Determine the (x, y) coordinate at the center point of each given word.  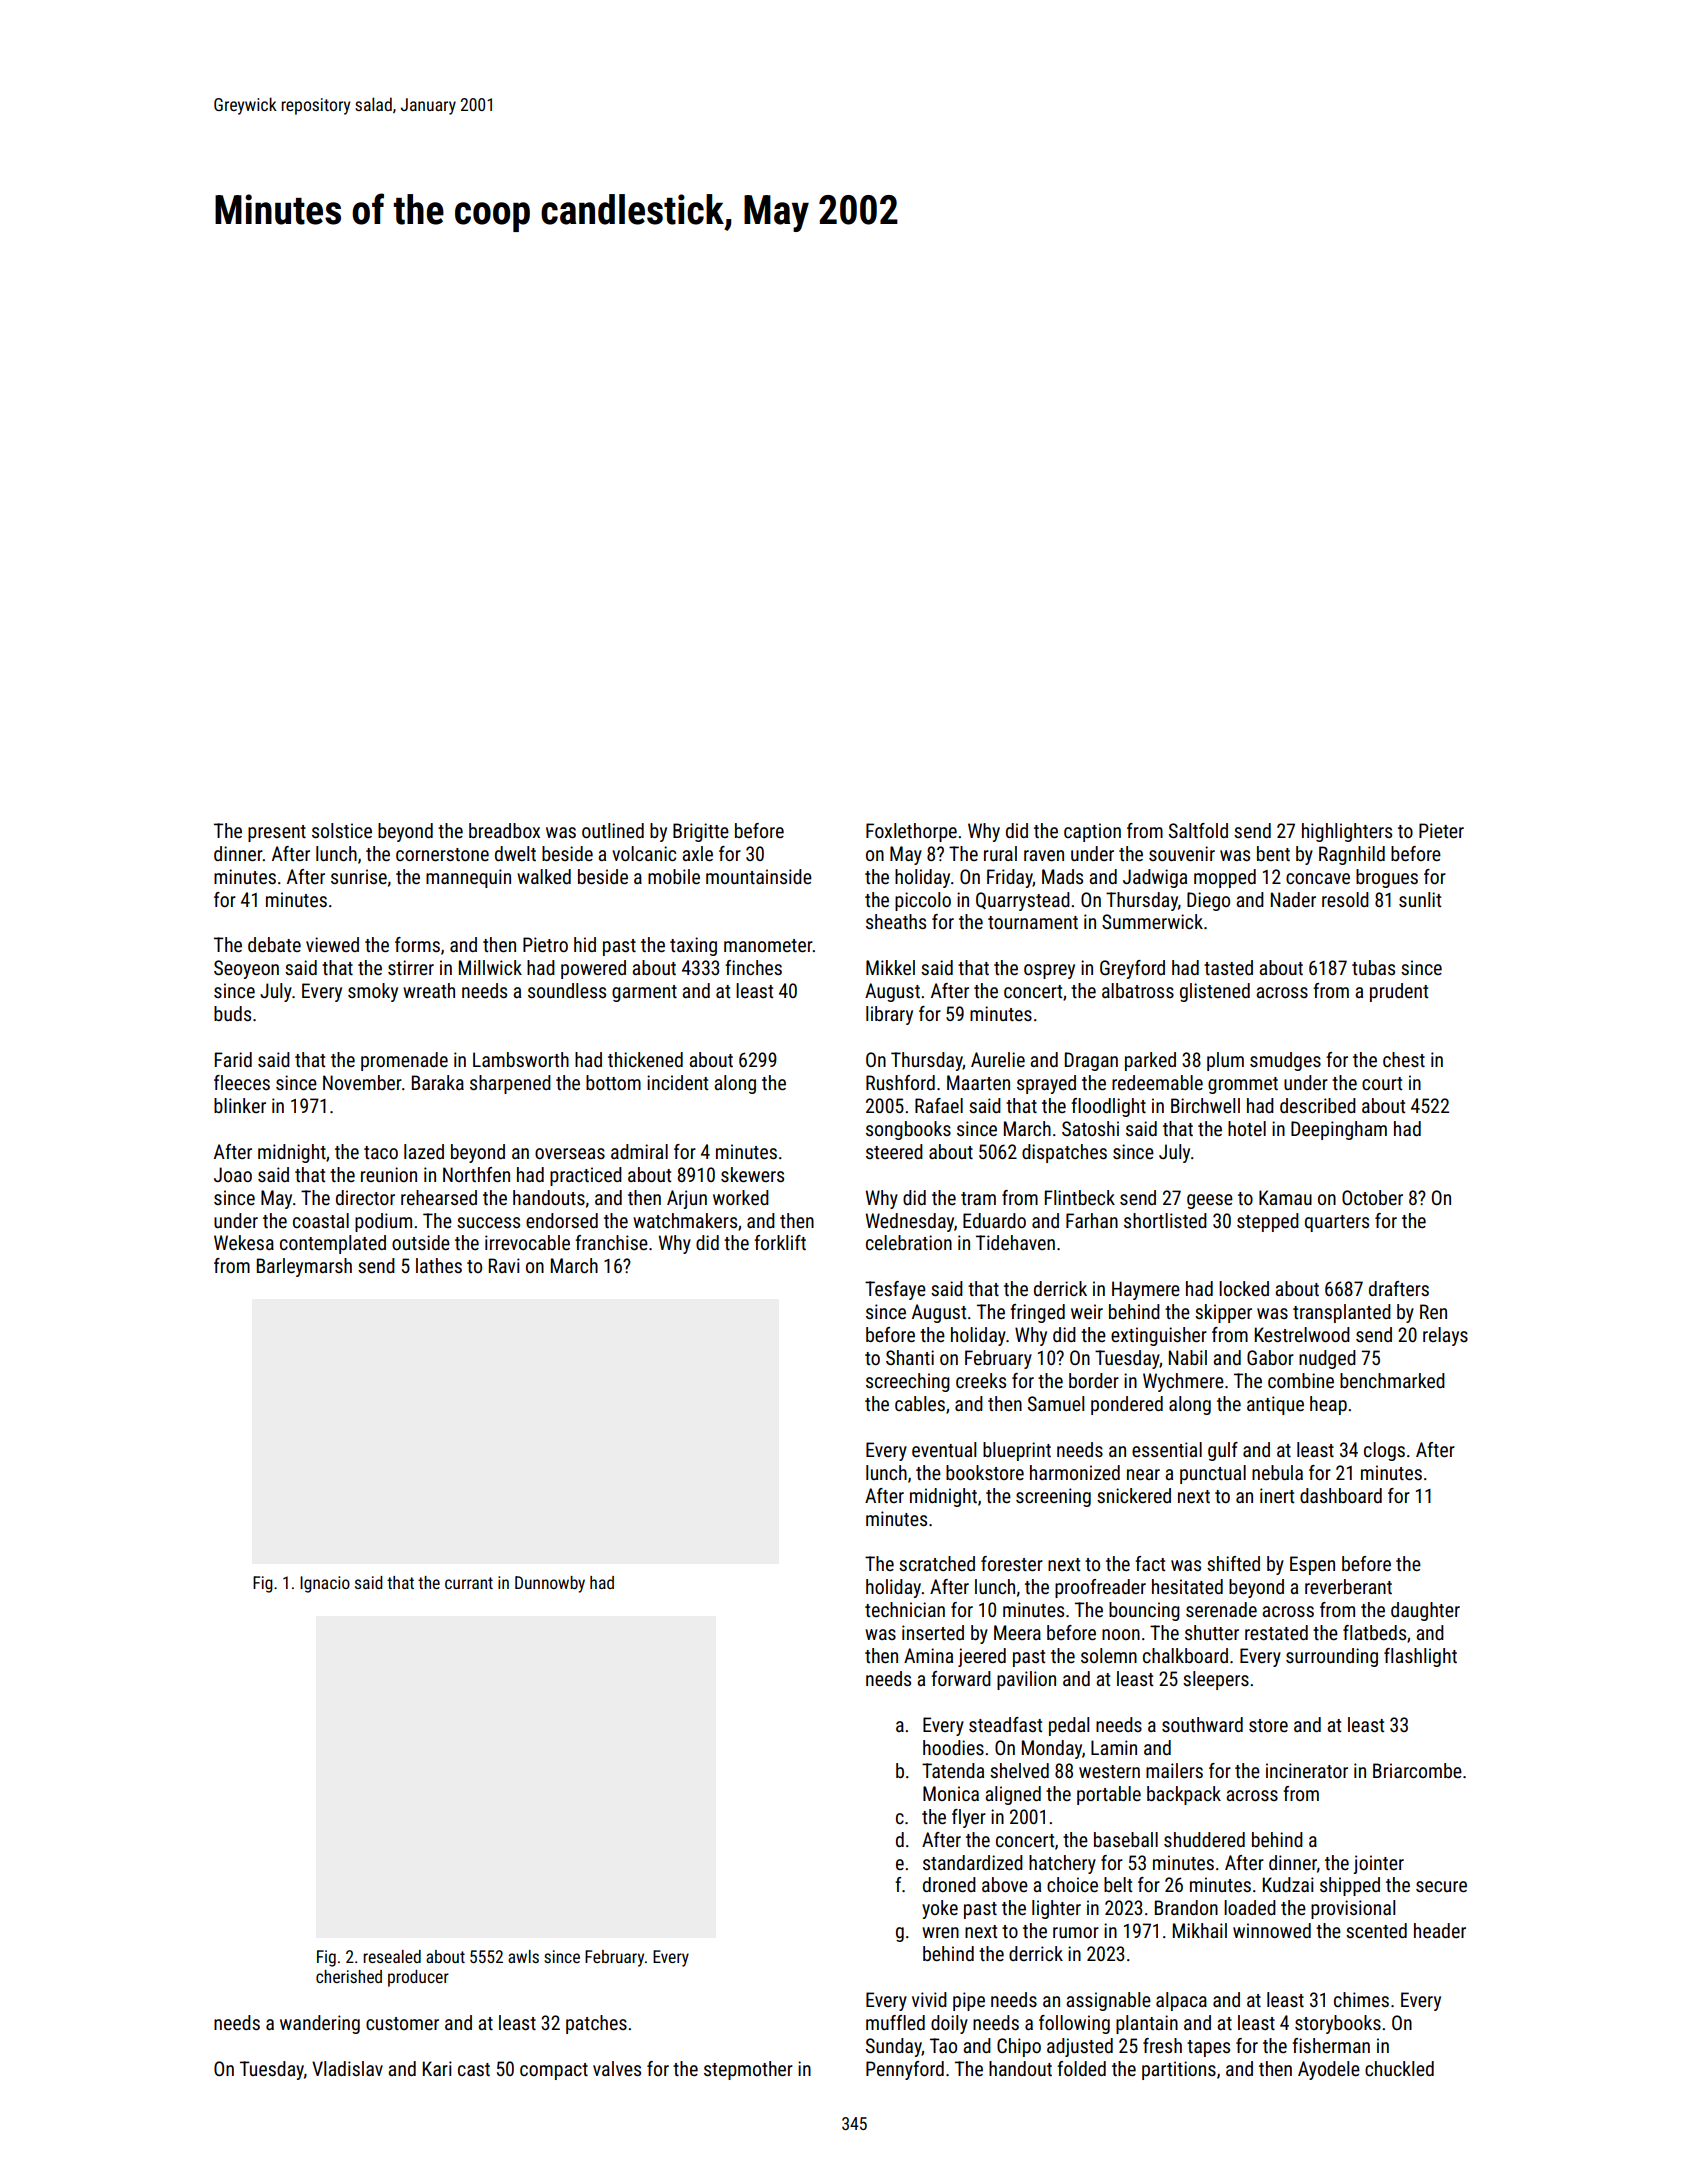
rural (1000, 853)
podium (383, 1222)
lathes (439, 1265)
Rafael (939, 1105)
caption (1092, 832)
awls (523, 1956)
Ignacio (325, 1584)
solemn (1109, 1655)
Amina (928, 1655)
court (1382, 1083)
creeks (981, 1380)
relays (1445, 1336)
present (277, 833)
